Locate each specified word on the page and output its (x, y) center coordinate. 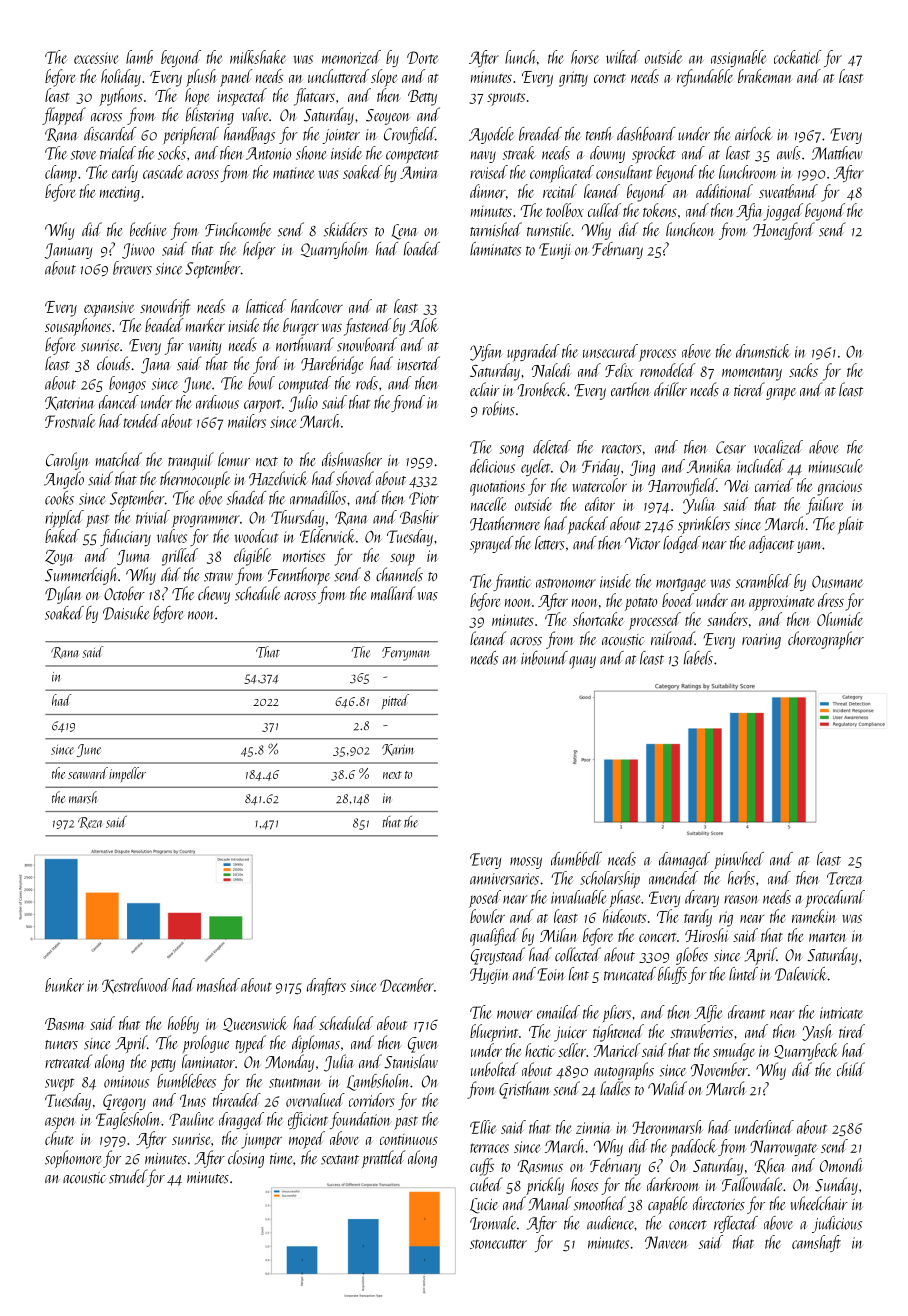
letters (550, 543)
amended (673, 878)
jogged (783, 212)
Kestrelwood (136, 986)
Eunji (555, 251)
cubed (486, 1184)
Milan (559, 935)
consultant (624, 172)
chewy (214, 595)
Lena (404, 232)
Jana (155, 366)
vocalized (778, 447)
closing (246, 1159)
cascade (163, 172)
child (851, 1069)
